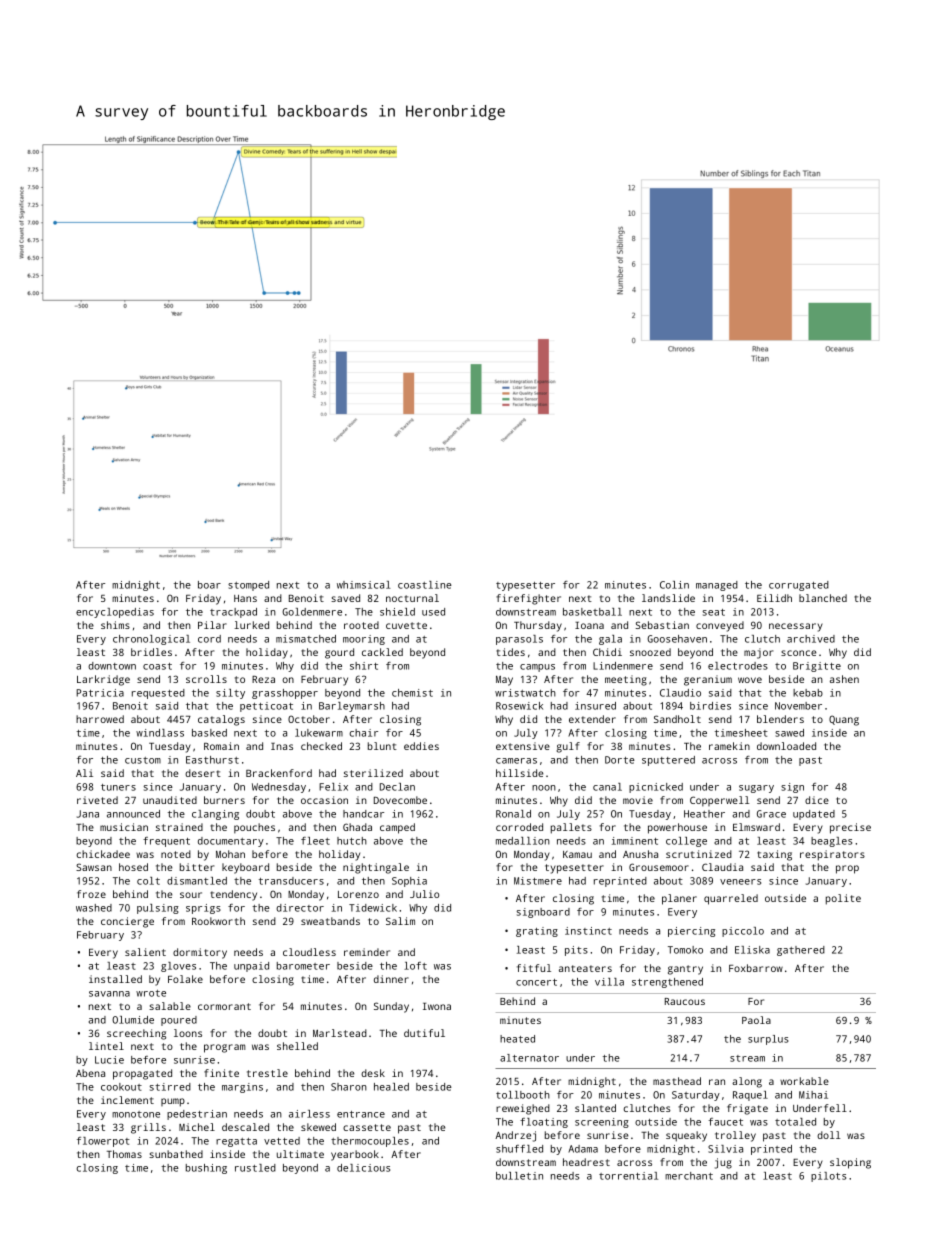 The image size is (952, 1233). I want to click on gathered, so click(801, 951).
